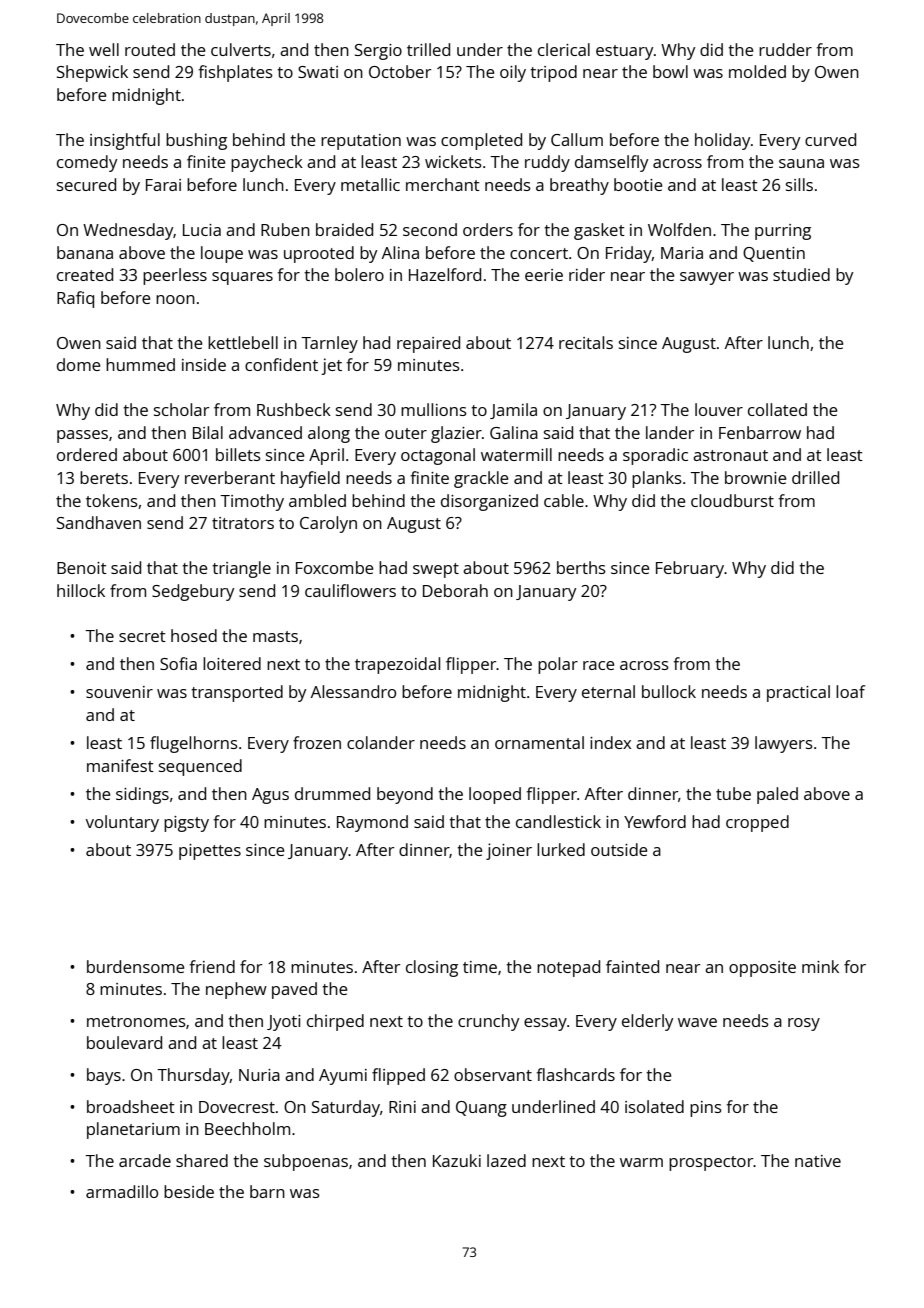 The image size is (924, 1308). What do you see at coordinates (237, 1107) in the document?
I see `Dovecrest` at bounding box center [237, 1107].
